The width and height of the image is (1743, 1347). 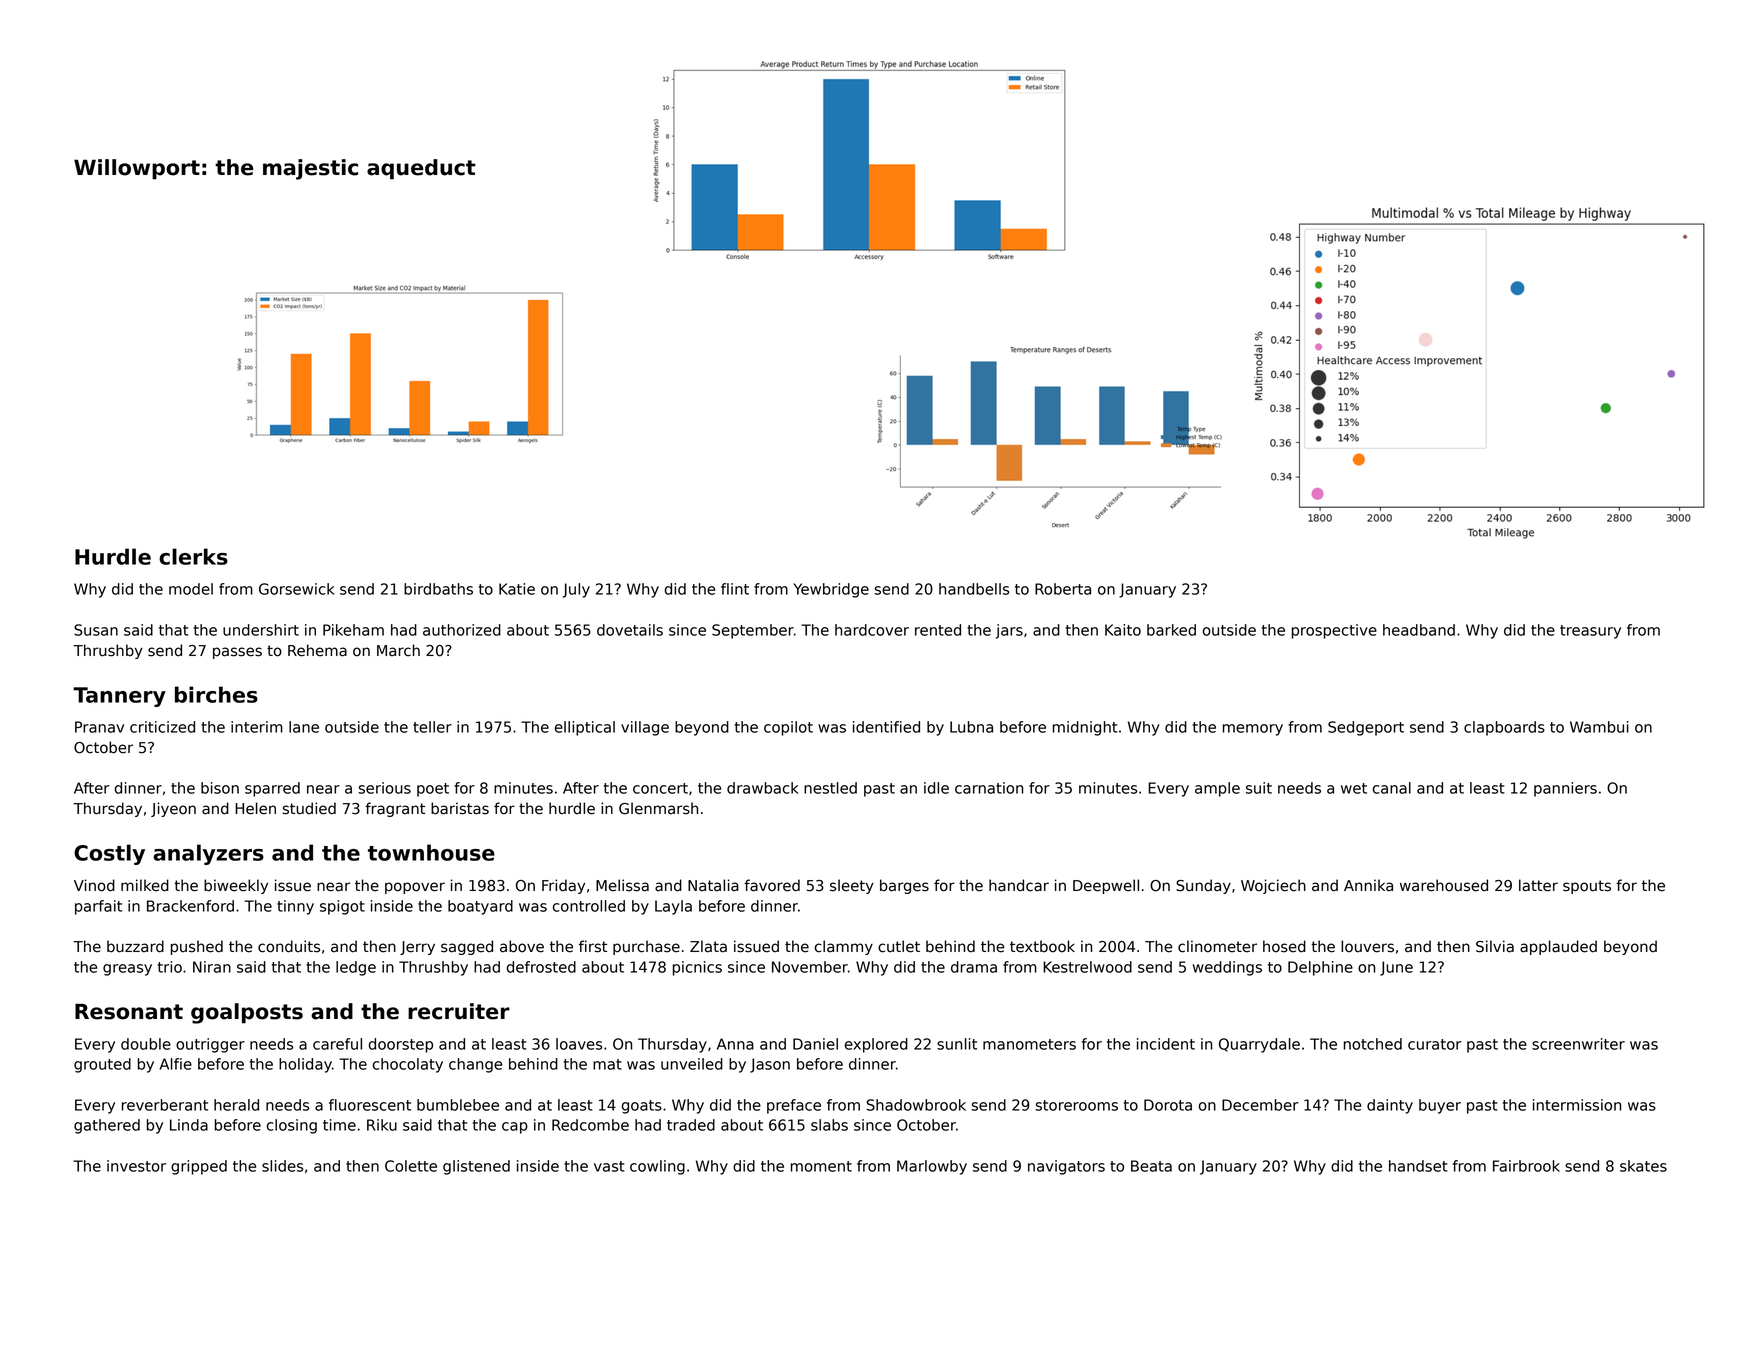 I want to click on model, so click(x=191, y=589).
